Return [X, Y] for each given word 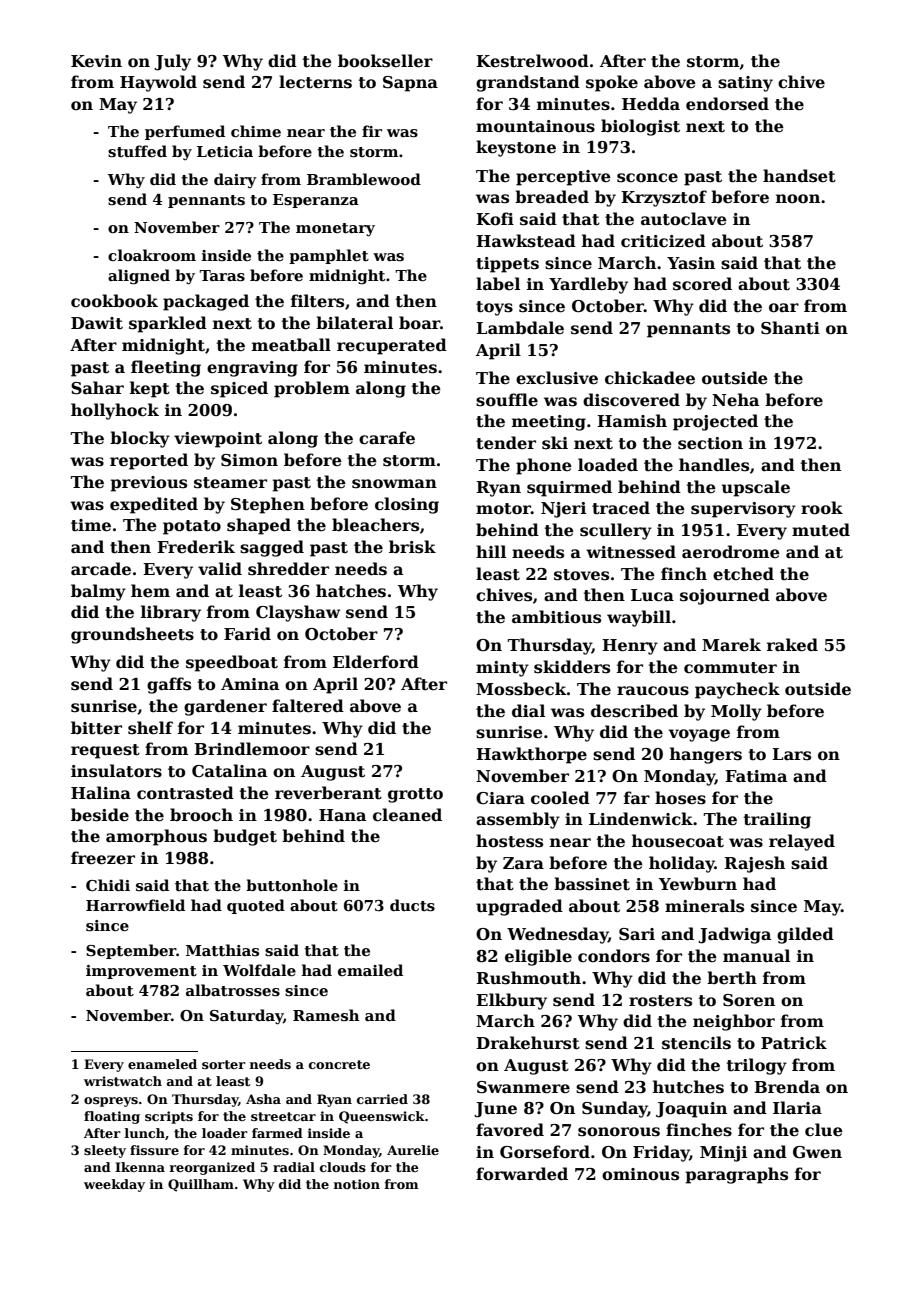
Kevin [96, 61]
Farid [247, 633]
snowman [394, 484]
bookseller [385, 61]
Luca [652, 595]
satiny [745, 84]
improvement [141, 972]
